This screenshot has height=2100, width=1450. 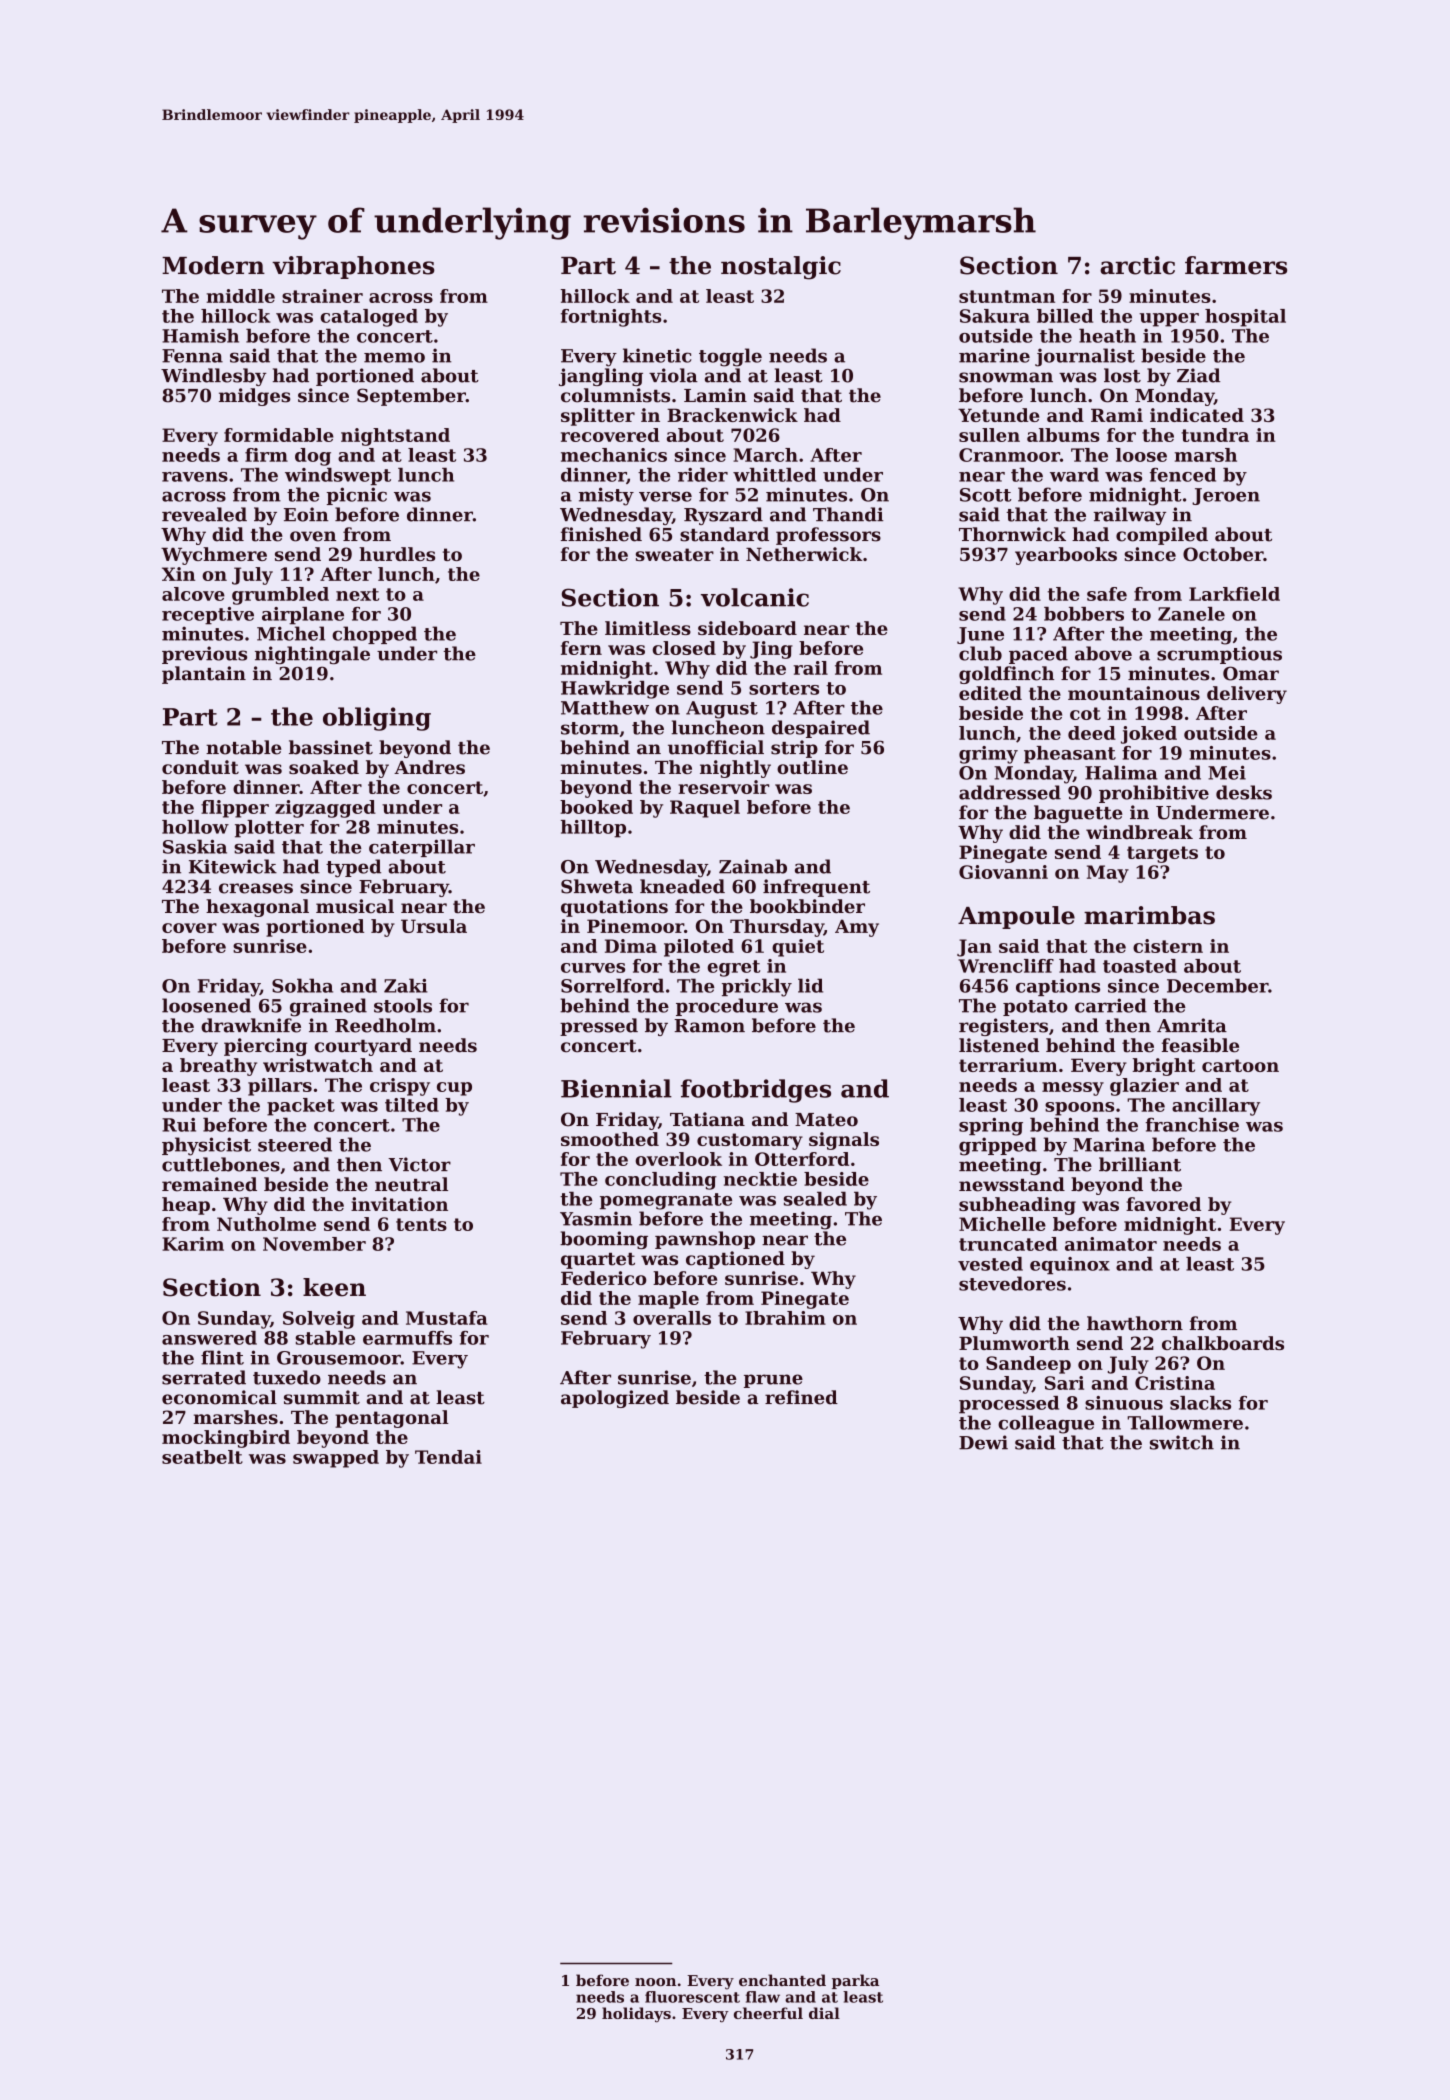 I want to click on dial, so click(x=824, y=2013).
